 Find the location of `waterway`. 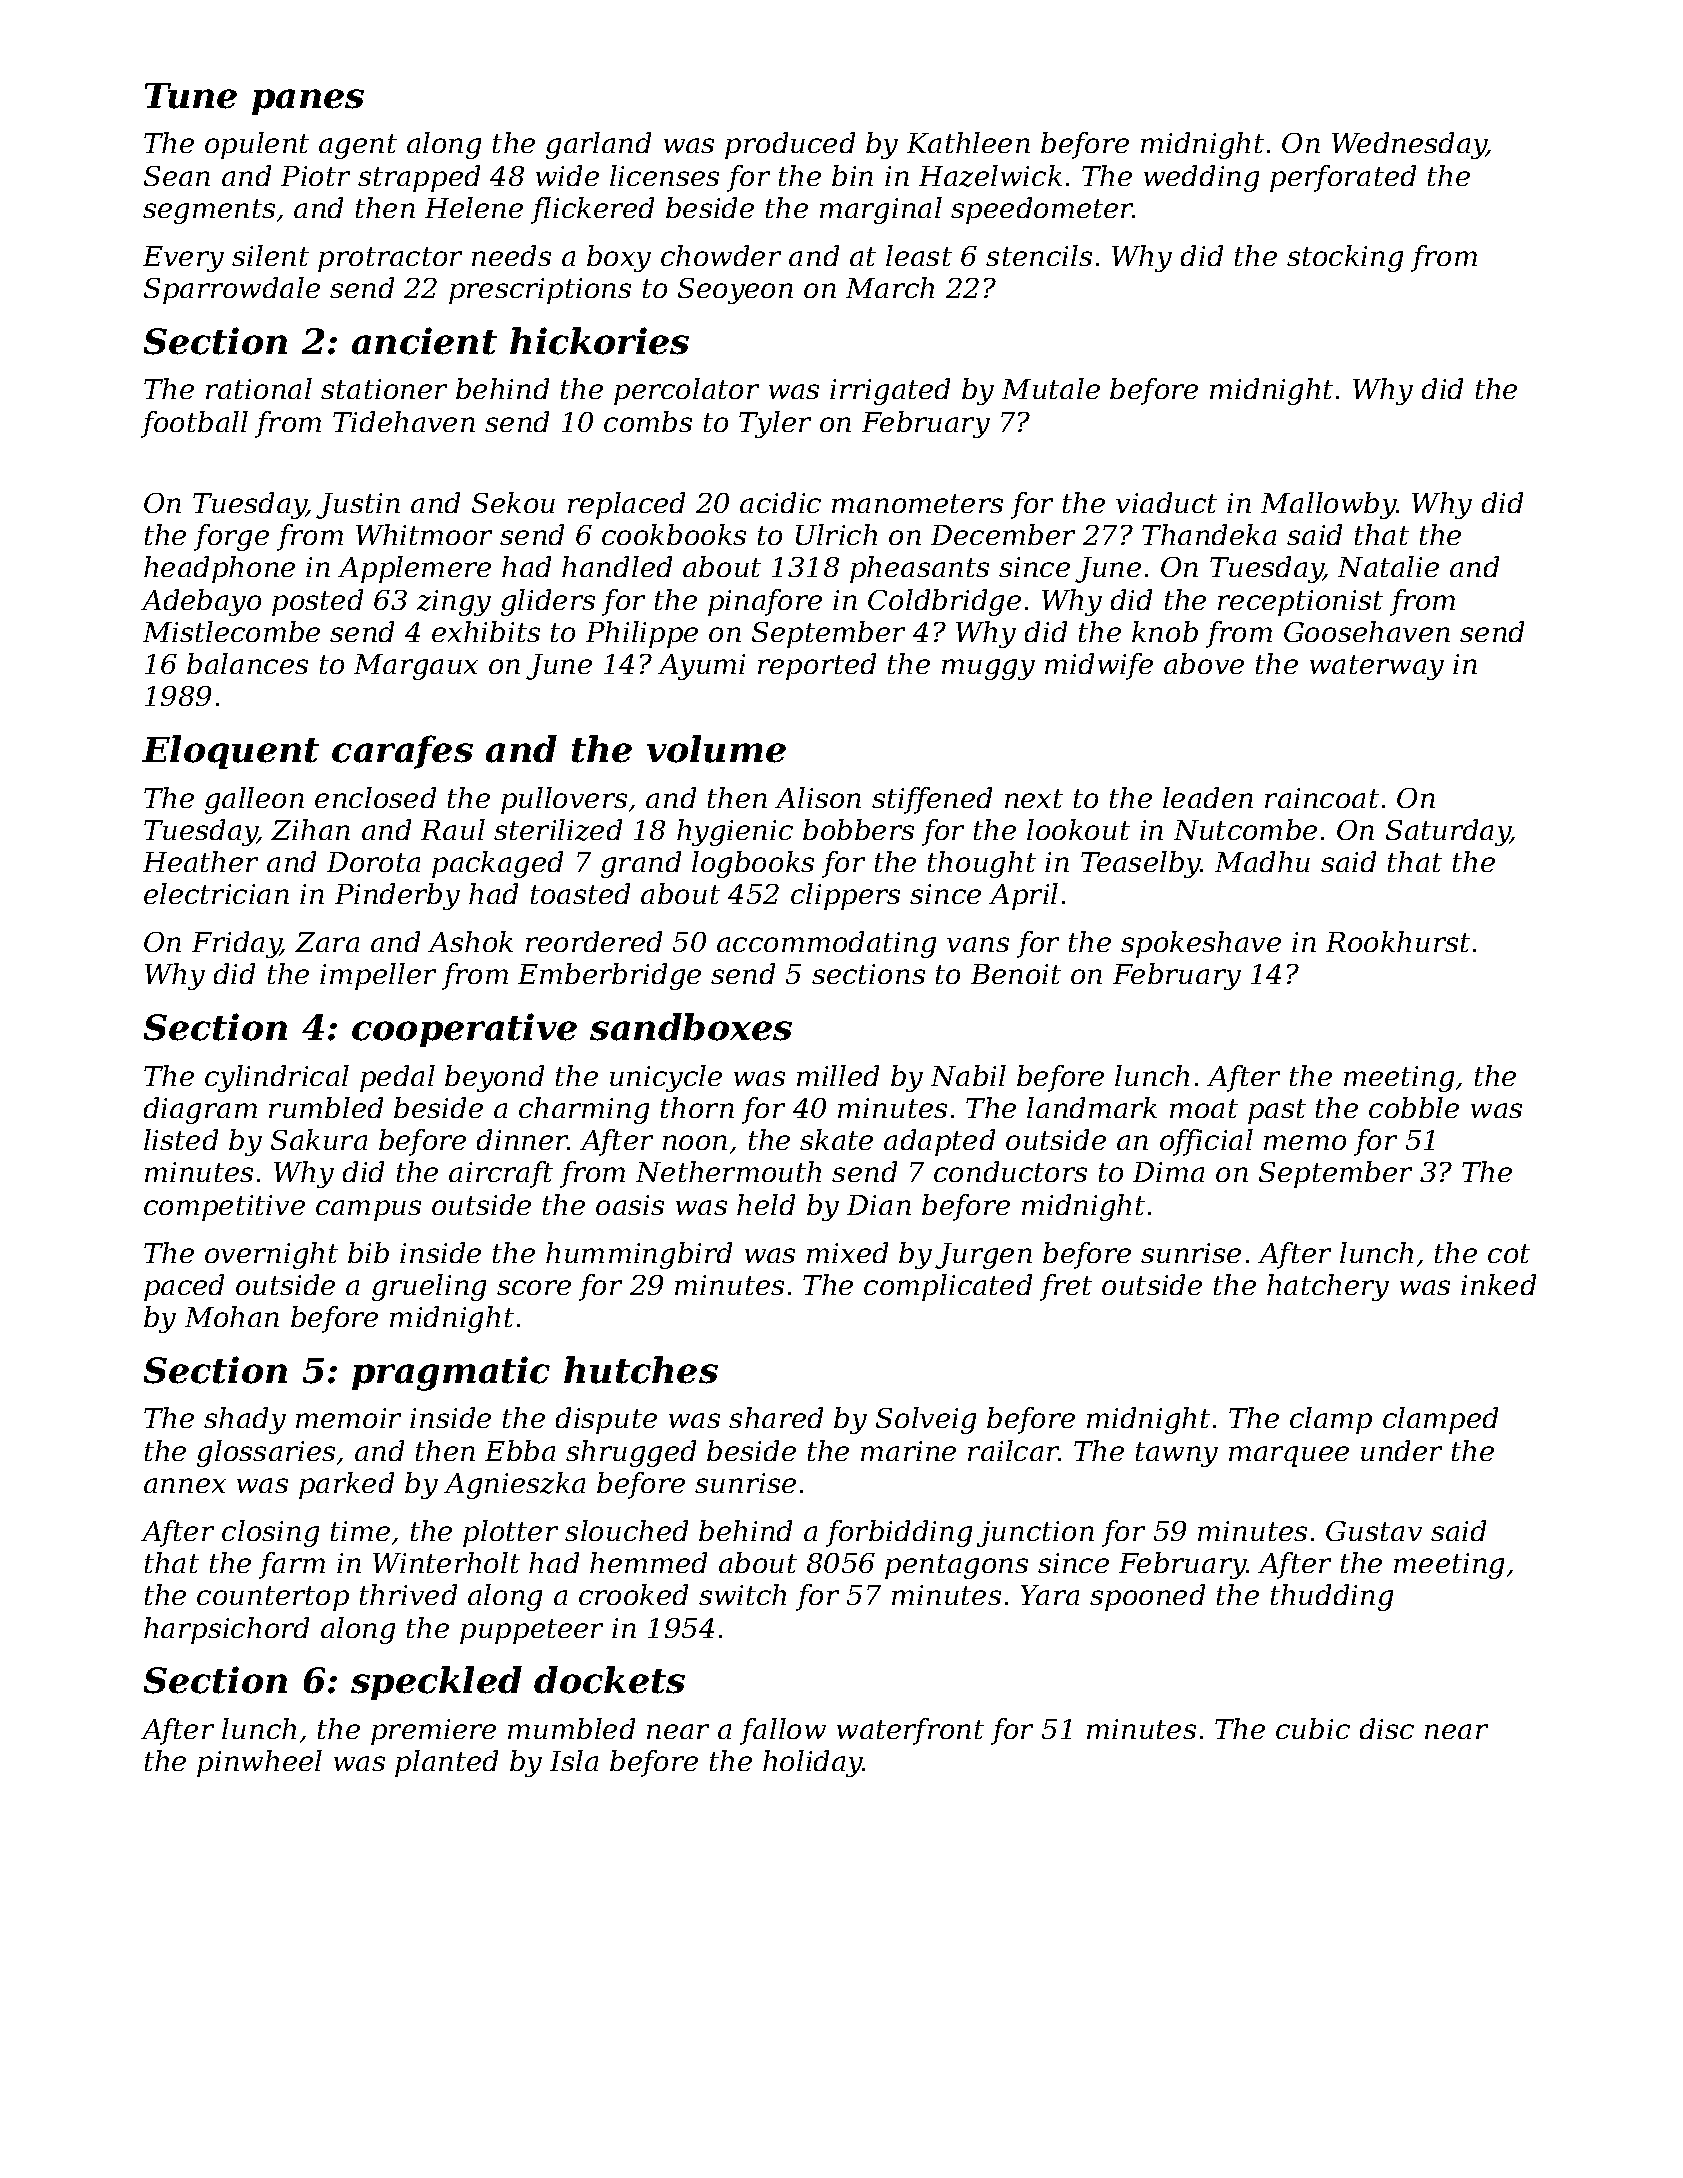

waterway is located at coordinates (1377, 667).
